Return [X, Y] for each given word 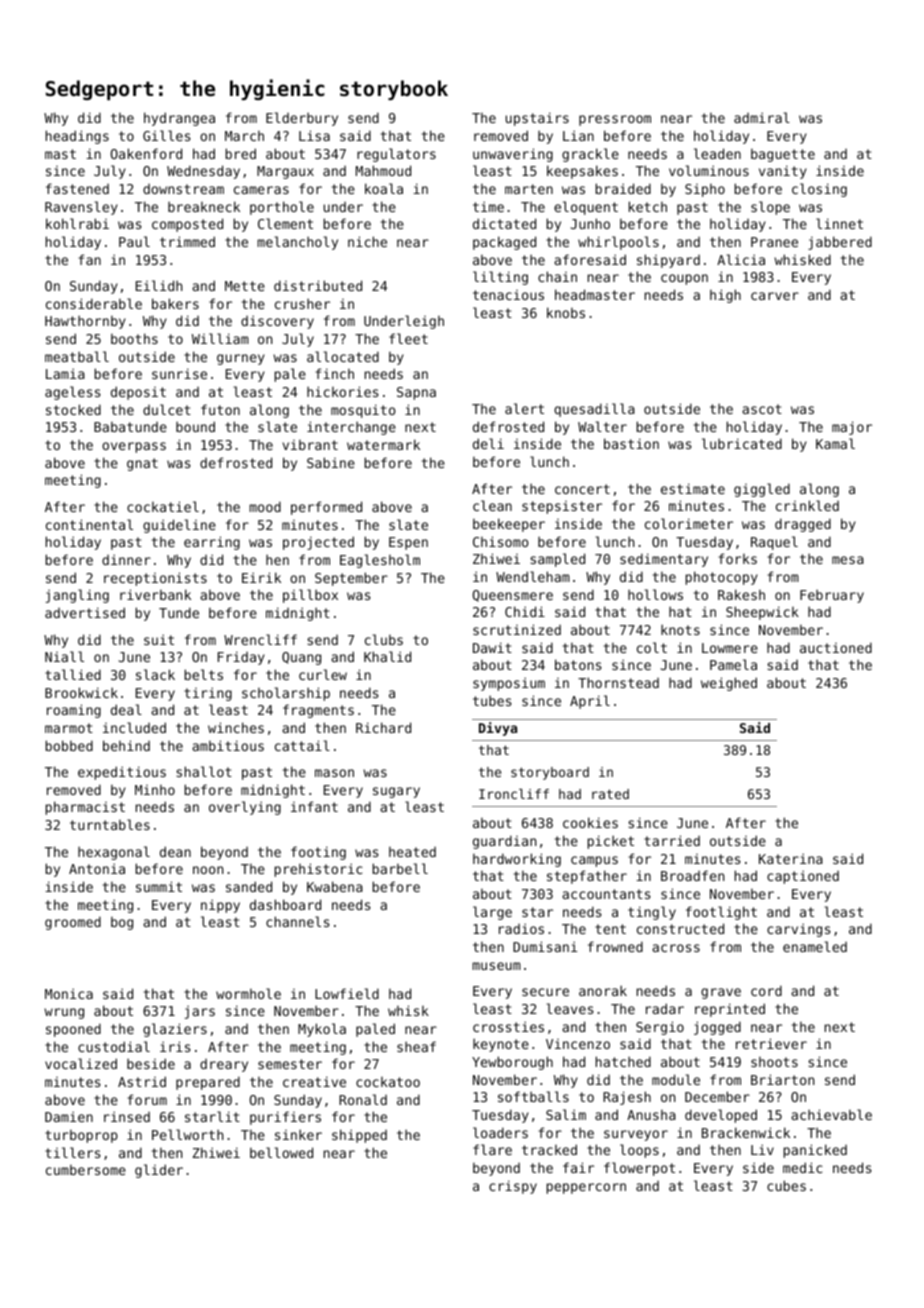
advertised [85, 612]
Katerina [791, 858]
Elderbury [302, 119]
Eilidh [159, 285]
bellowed [281, 1152]
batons [578, 664]
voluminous [709, 170]
